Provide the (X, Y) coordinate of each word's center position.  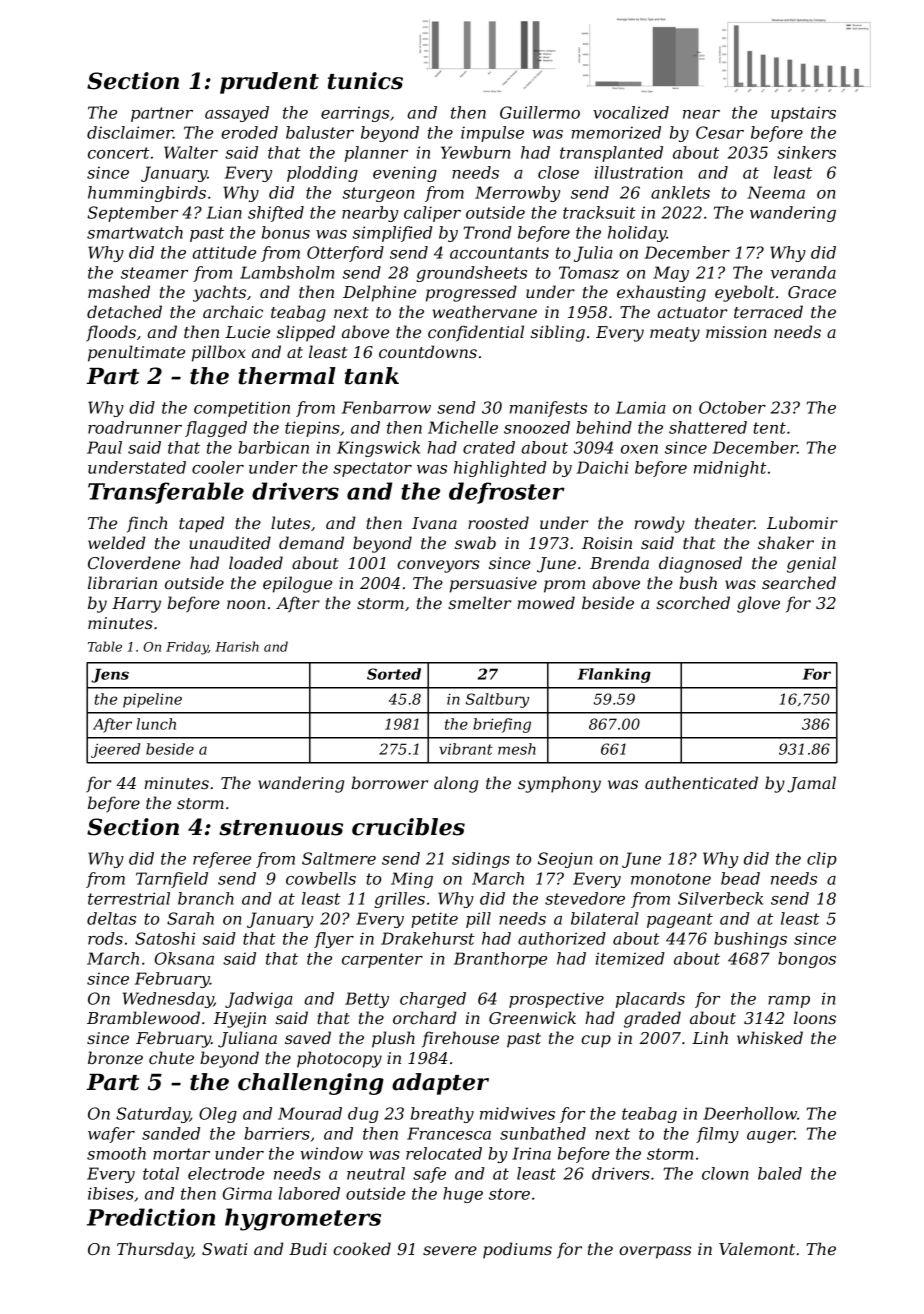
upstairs (803, 114)
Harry (136, 605)
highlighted (500, 469)
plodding (322, 174)
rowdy (659, 524)
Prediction (151, 1217)
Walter (191, 152)
